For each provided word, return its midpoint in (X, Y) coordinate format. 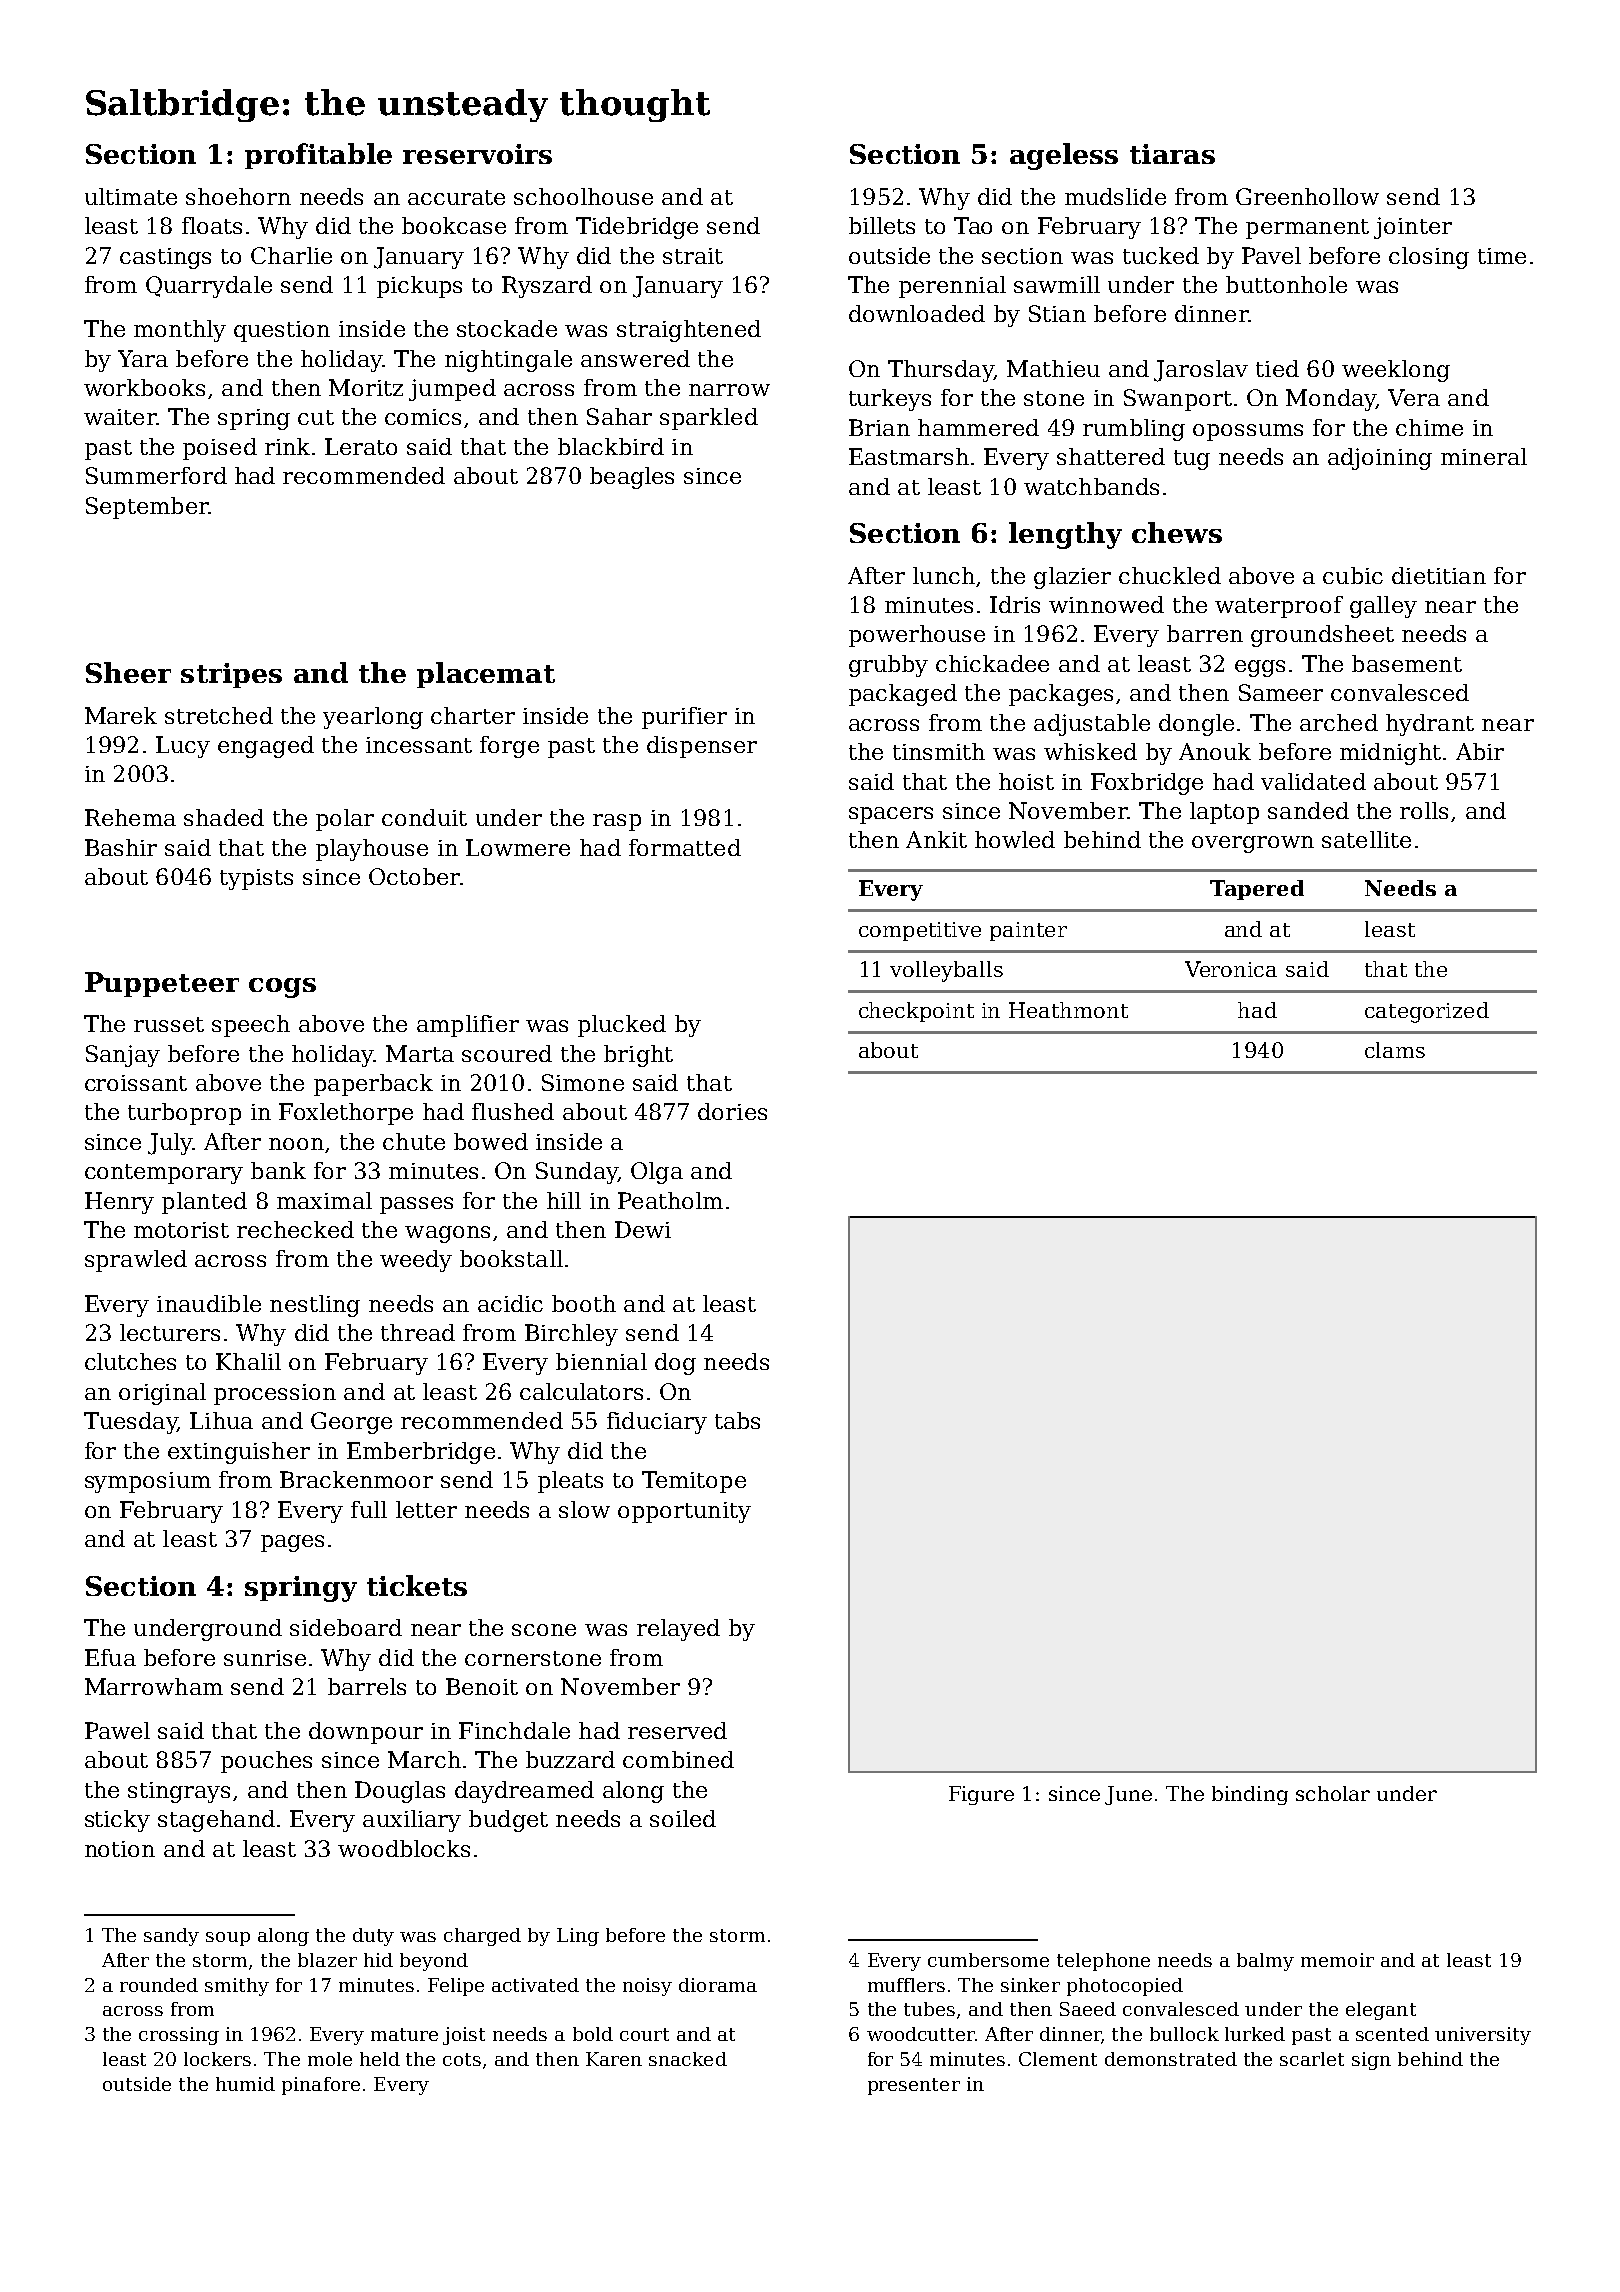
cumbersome (988, 1960)
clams (1395, 1050)
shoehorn (238, 196)
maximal (324, 1200)
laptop (1224, 813)
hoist (1026, 781)
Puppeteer (162, 984)
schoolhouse (583, 196)
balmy (1265, 1962)
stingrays (179, 1792)
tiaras (1172, 154)
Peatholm (670, 1200)
